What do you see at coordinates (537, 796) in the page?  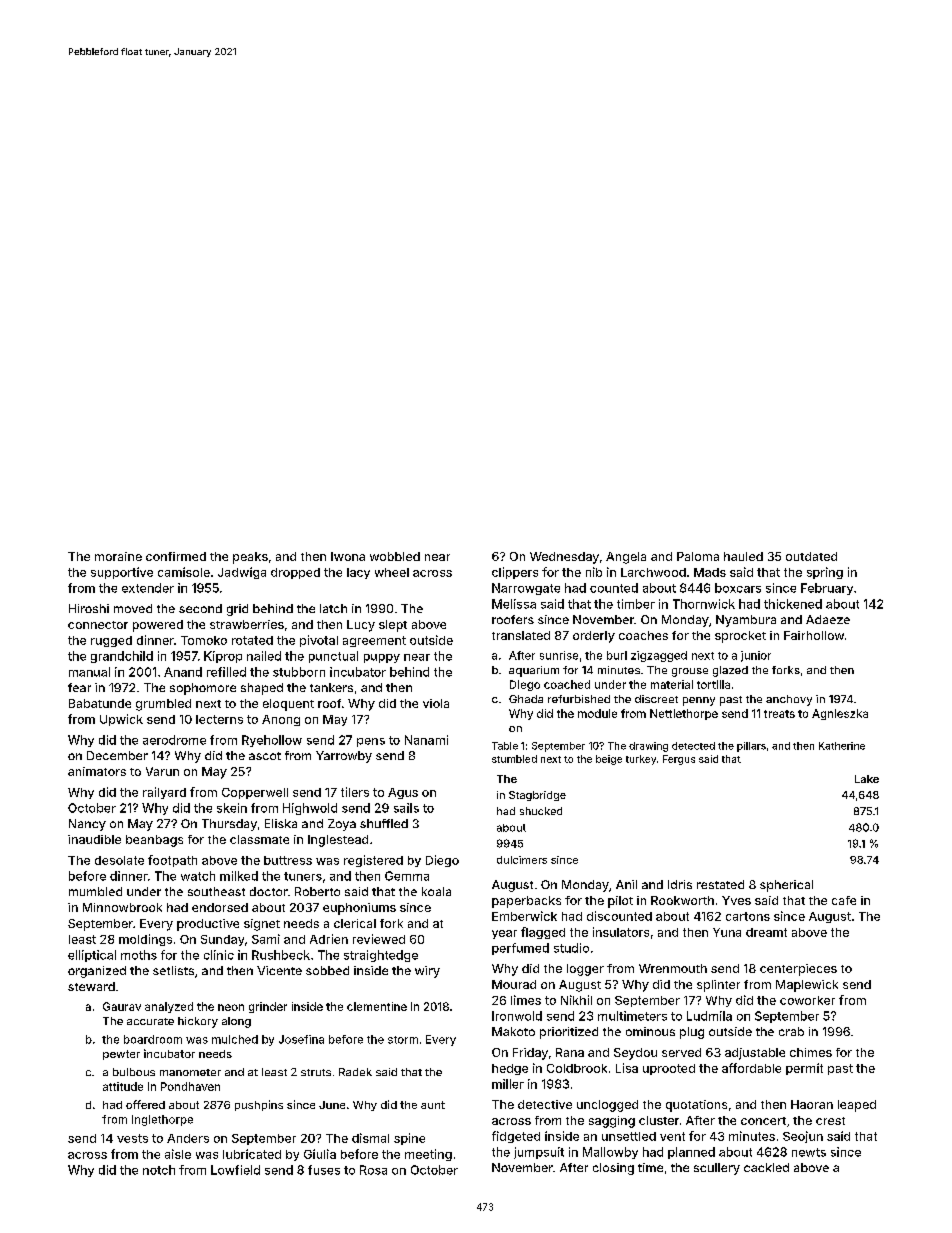 I see `Stagbridge` at bounding box center [537, 796].
